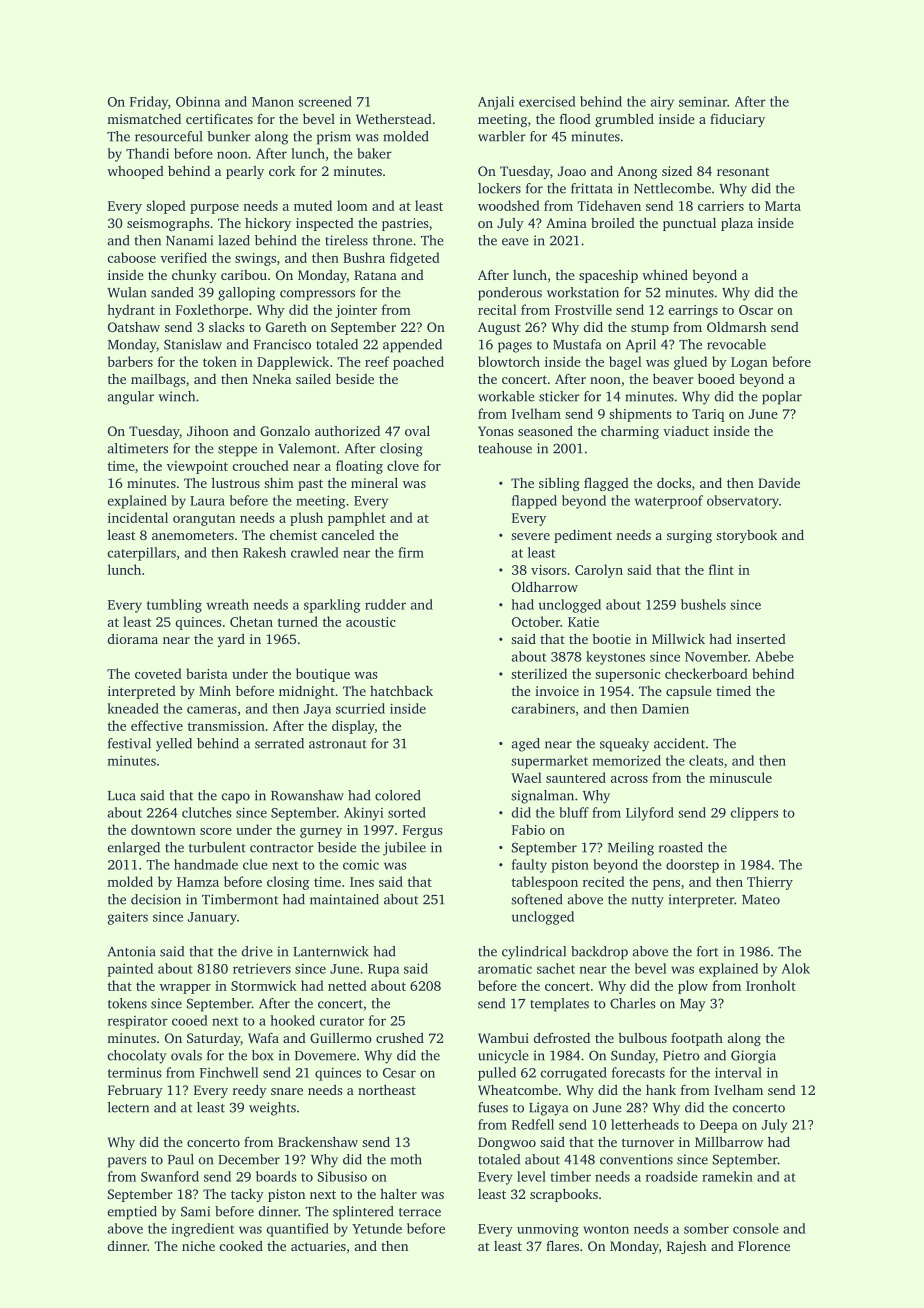 This page has height=1308, width=924. What do you see at coordinates (703, 102) in the page?
I see `seminar` at bounding box center [703, 102].
